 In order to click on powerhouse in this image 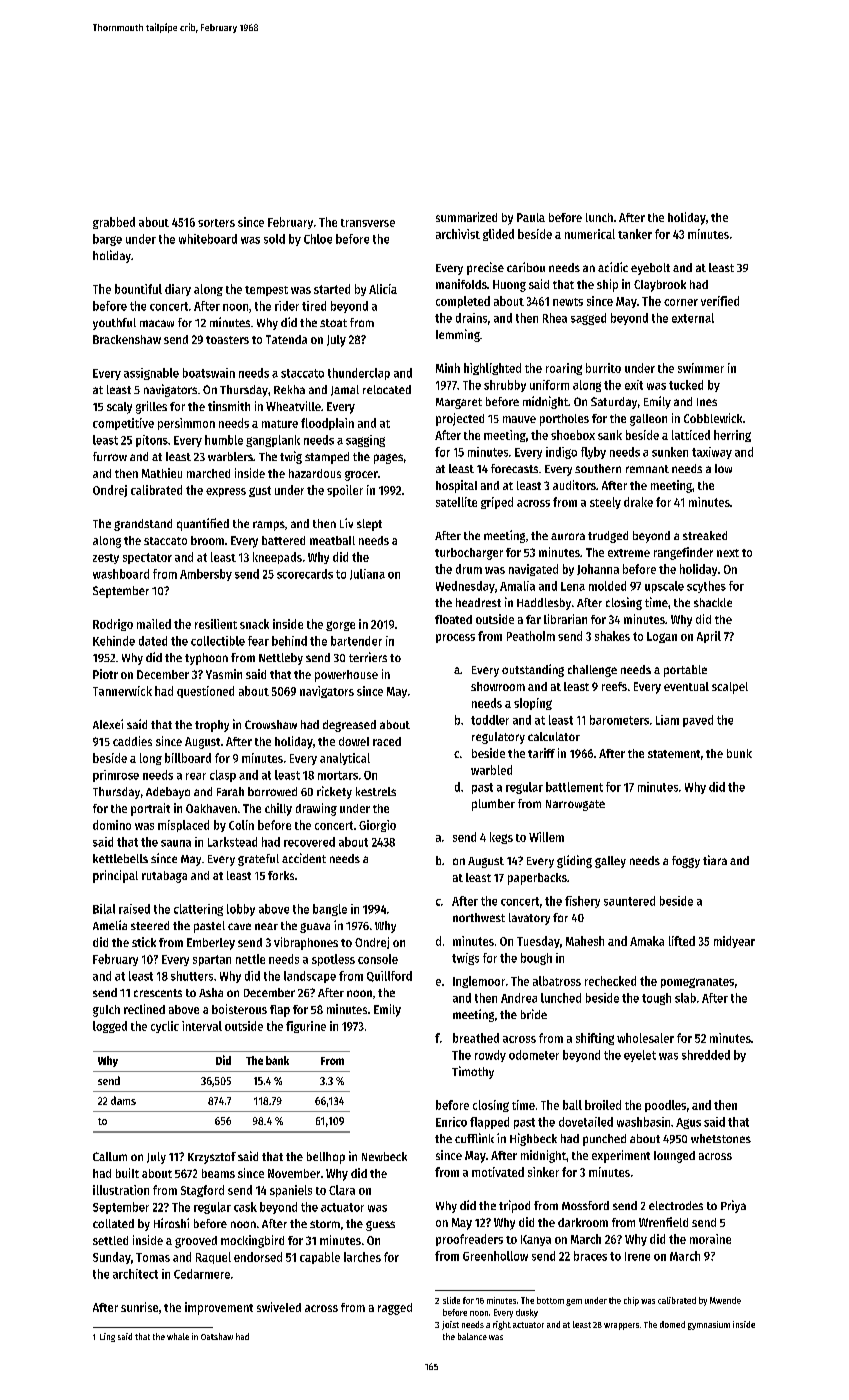, I will do `click(346, 676)`.
